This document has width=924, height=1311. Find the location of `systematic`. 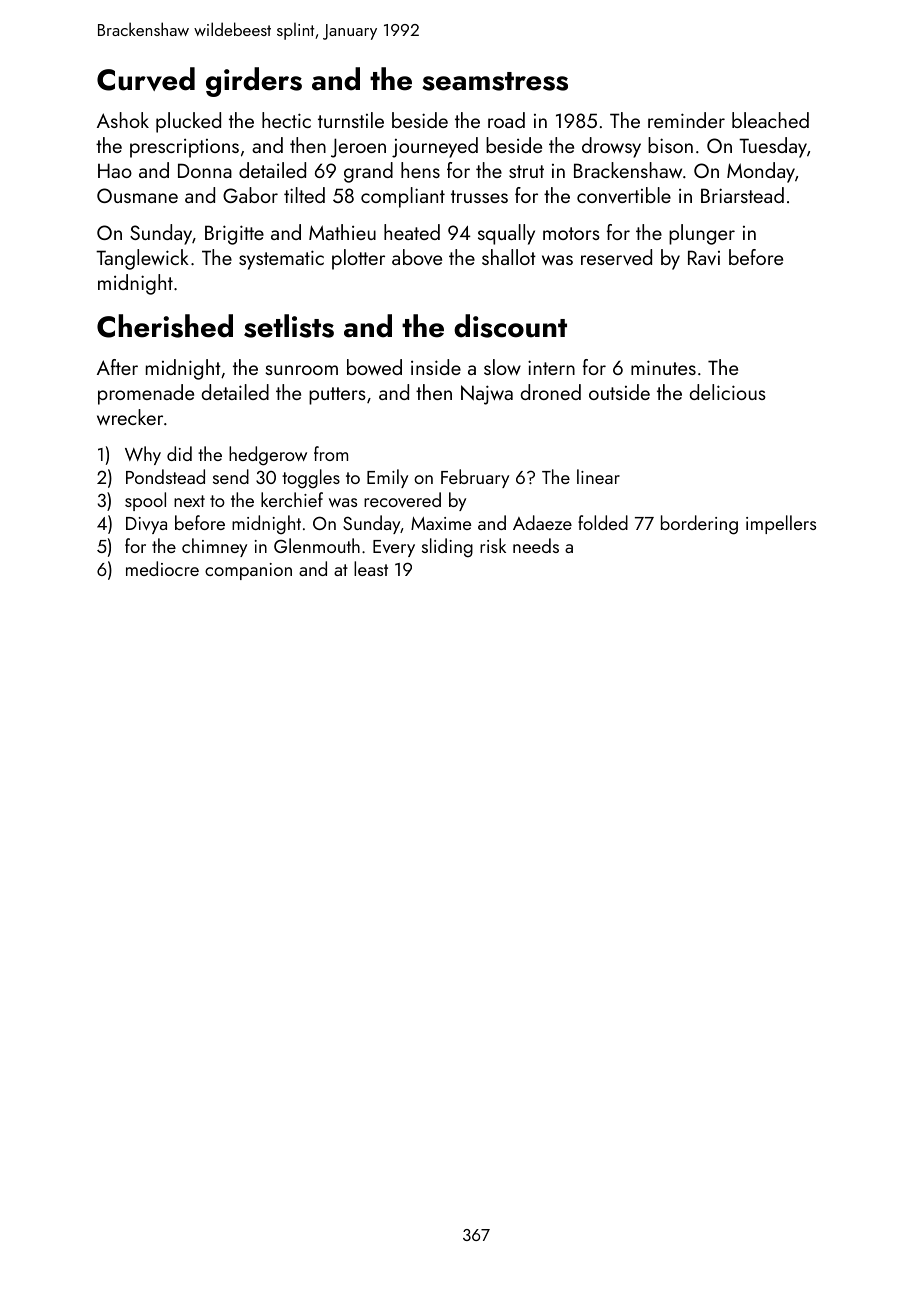

systematic is located at coordinates (281, 260).
